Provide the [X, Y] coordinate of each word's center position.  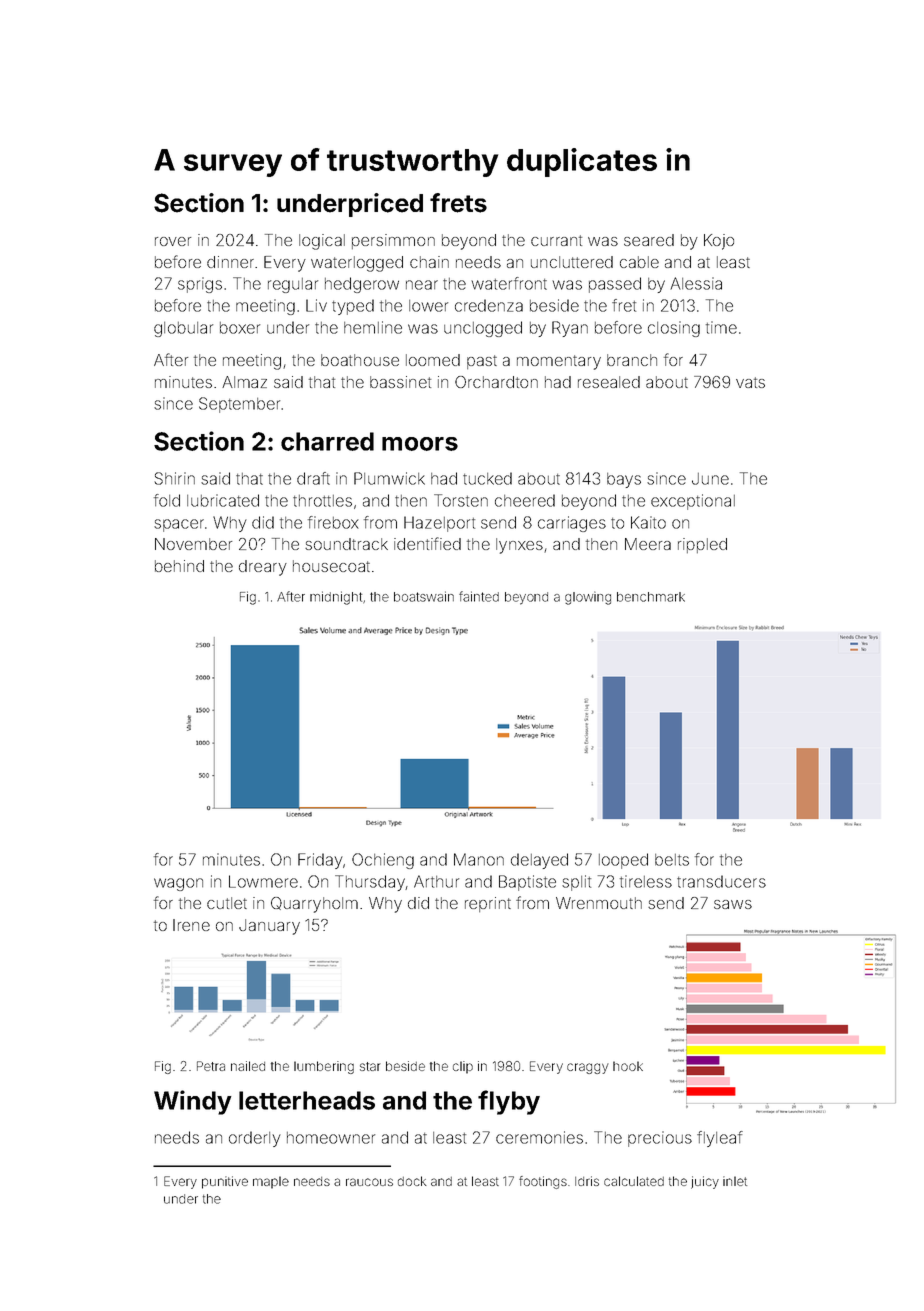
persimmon [393, 241]
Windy [193, 1102]
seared [649, 240]
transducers [721, 881]
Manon [479, 859]
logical [322, 242]
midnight [336, 598]
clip [463, 1067]
